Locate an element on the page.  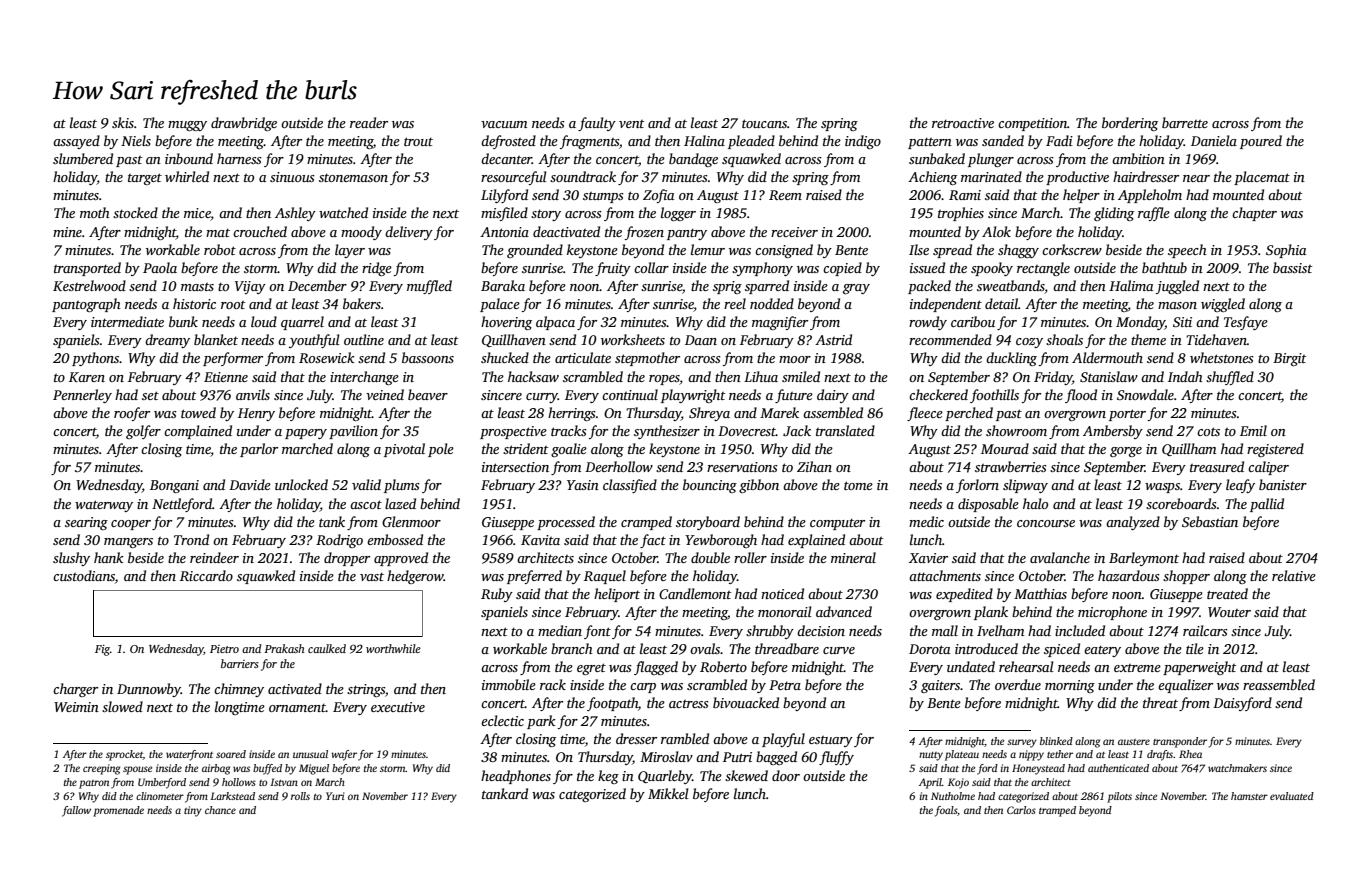
whetstones is located at coordinates (1222, 357).
